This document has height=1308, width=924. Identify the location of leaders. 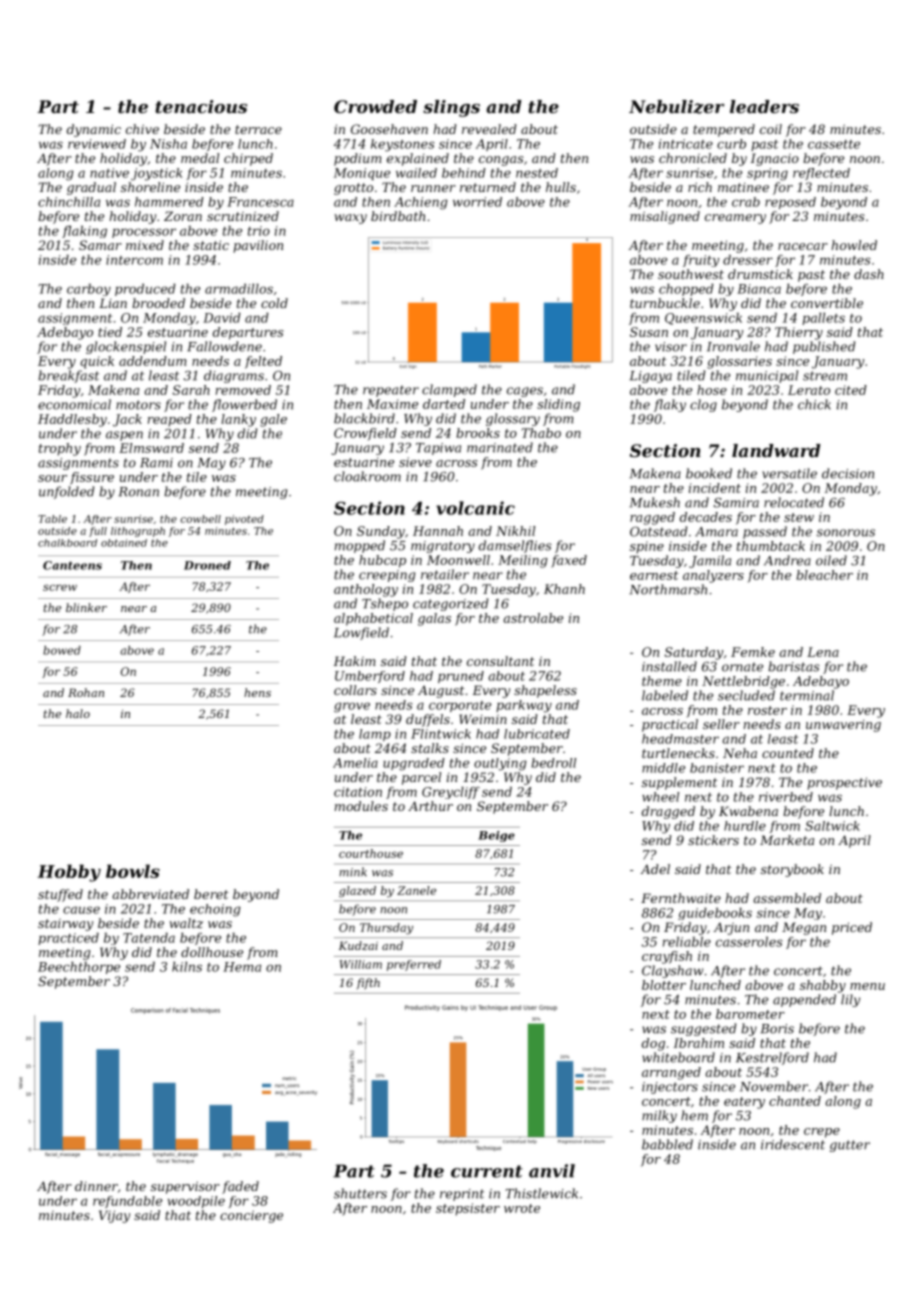
(764, 106).
